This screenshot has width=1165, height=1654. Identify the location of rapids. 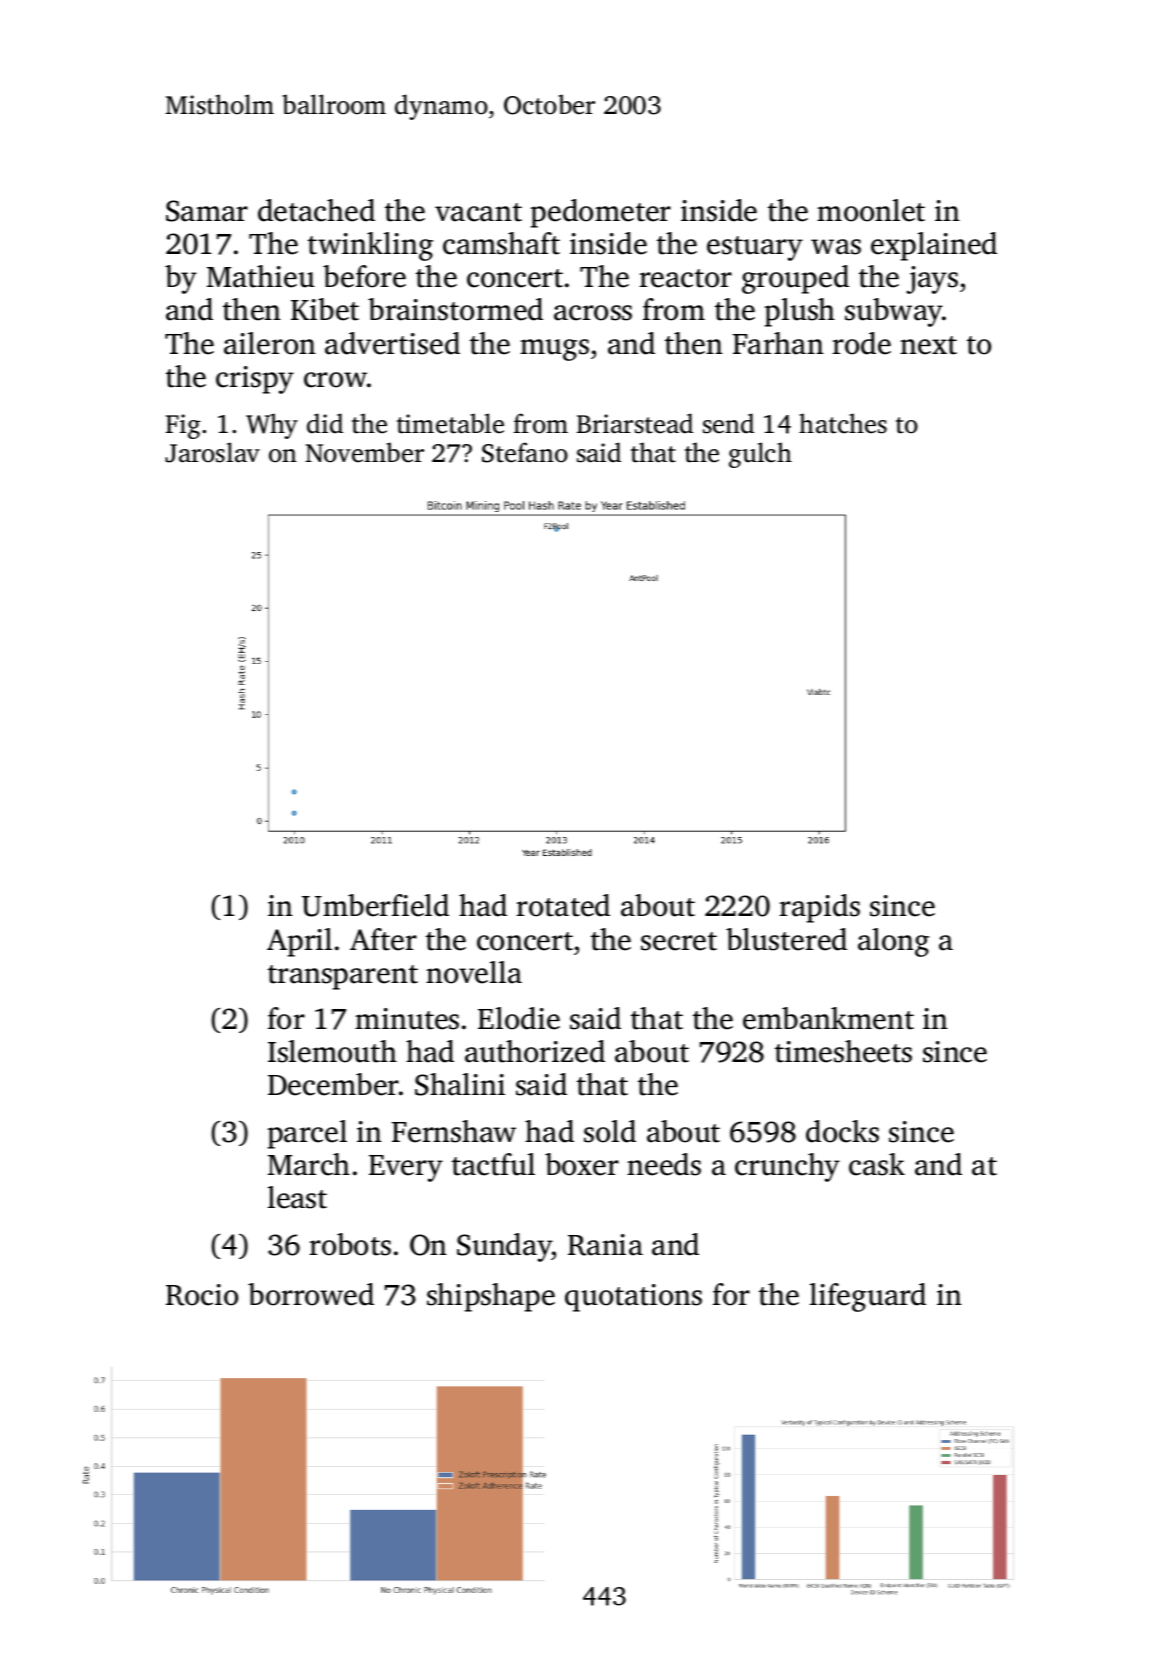
(819, 908).
